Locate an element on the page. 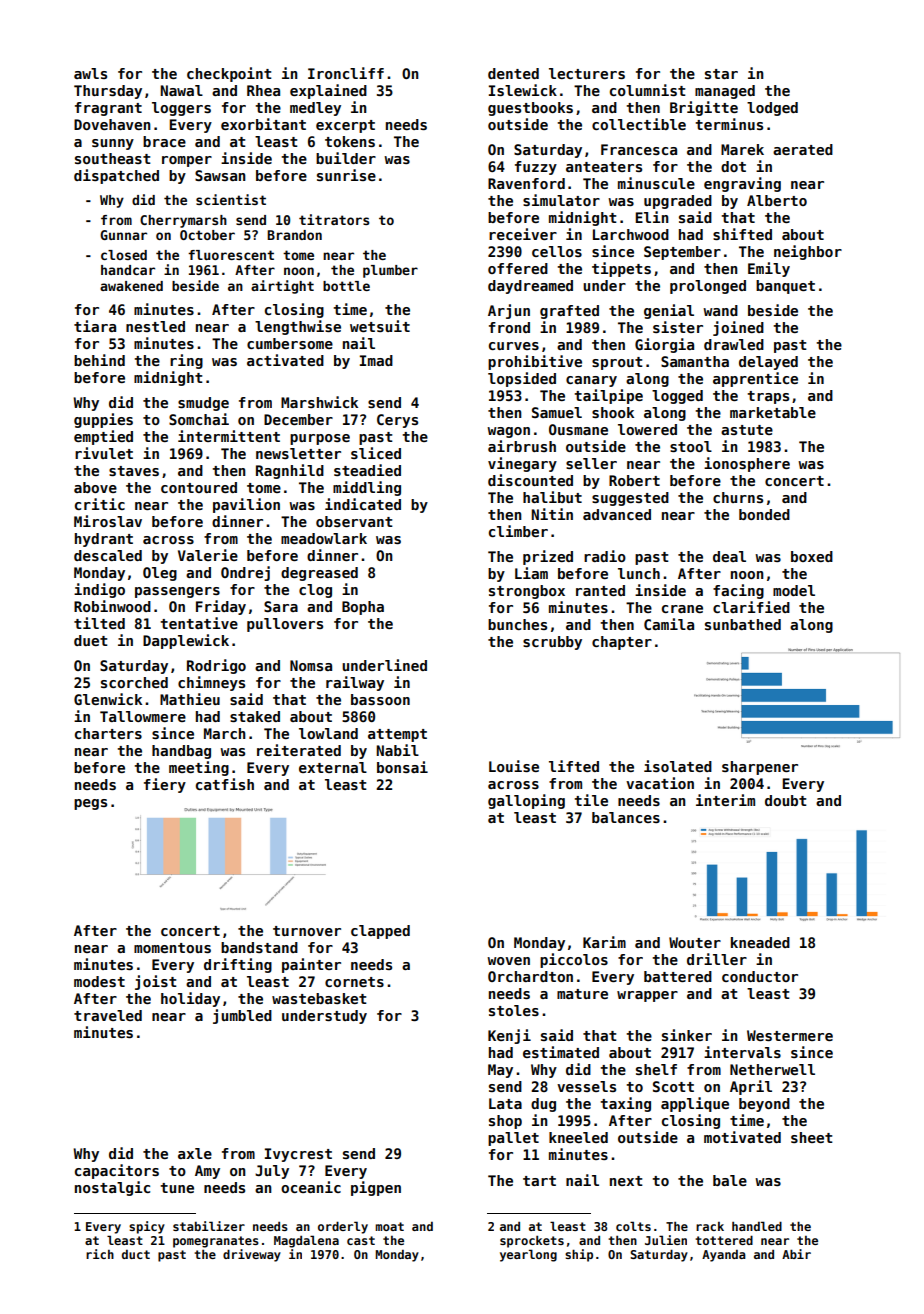 Image resolution: width=924 pixels, height=1314 pixels. external is located at coordinates (333, 767).
